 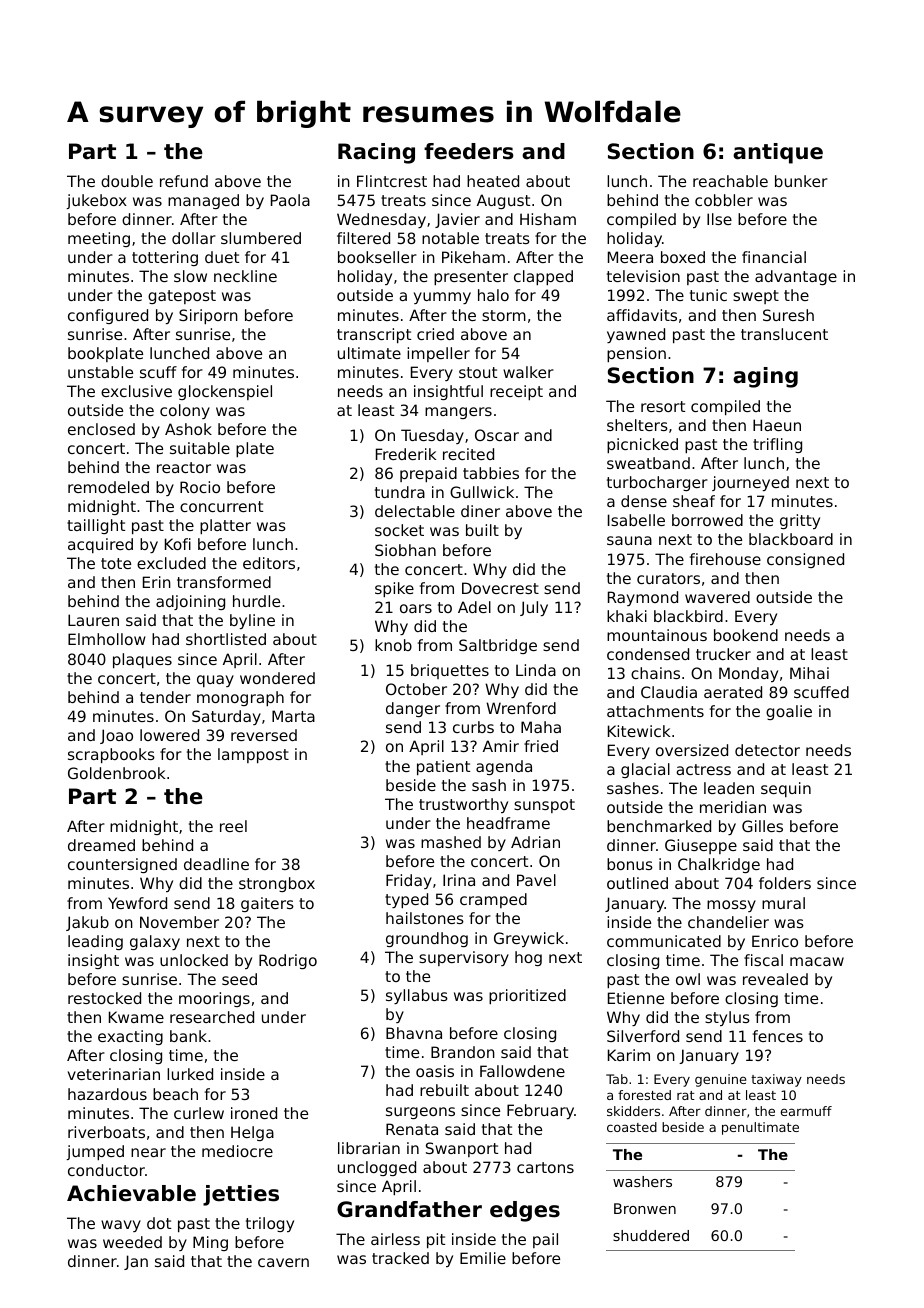 What do you see at coordinates (376, 153) in the page?
I see `Racing` at bounding box center [376, 153].
